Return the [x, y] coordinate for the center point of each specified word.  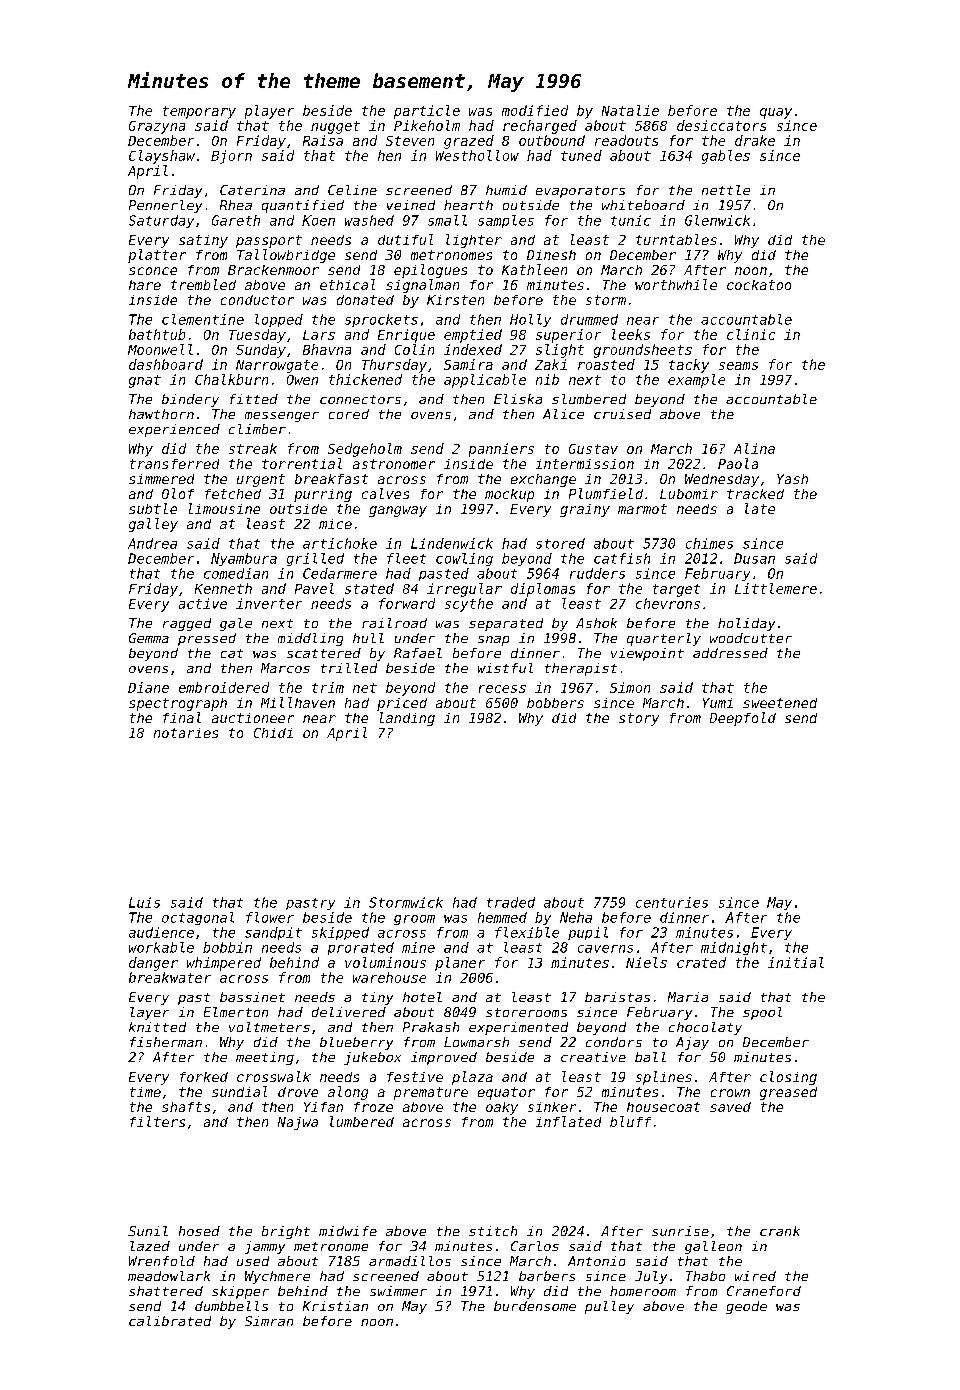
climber [257, 429]
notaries [186, 733]
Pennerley [165, 206]
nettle [726, 190]
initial [796, 962]
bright [286, 1232]
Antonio [596, 1261]
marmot [642, 509]
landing [407, 719]
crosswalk [274, 1076]
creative [593, 1057]
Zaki [551, 364]
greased [788, 1093]
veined [411, 205]
